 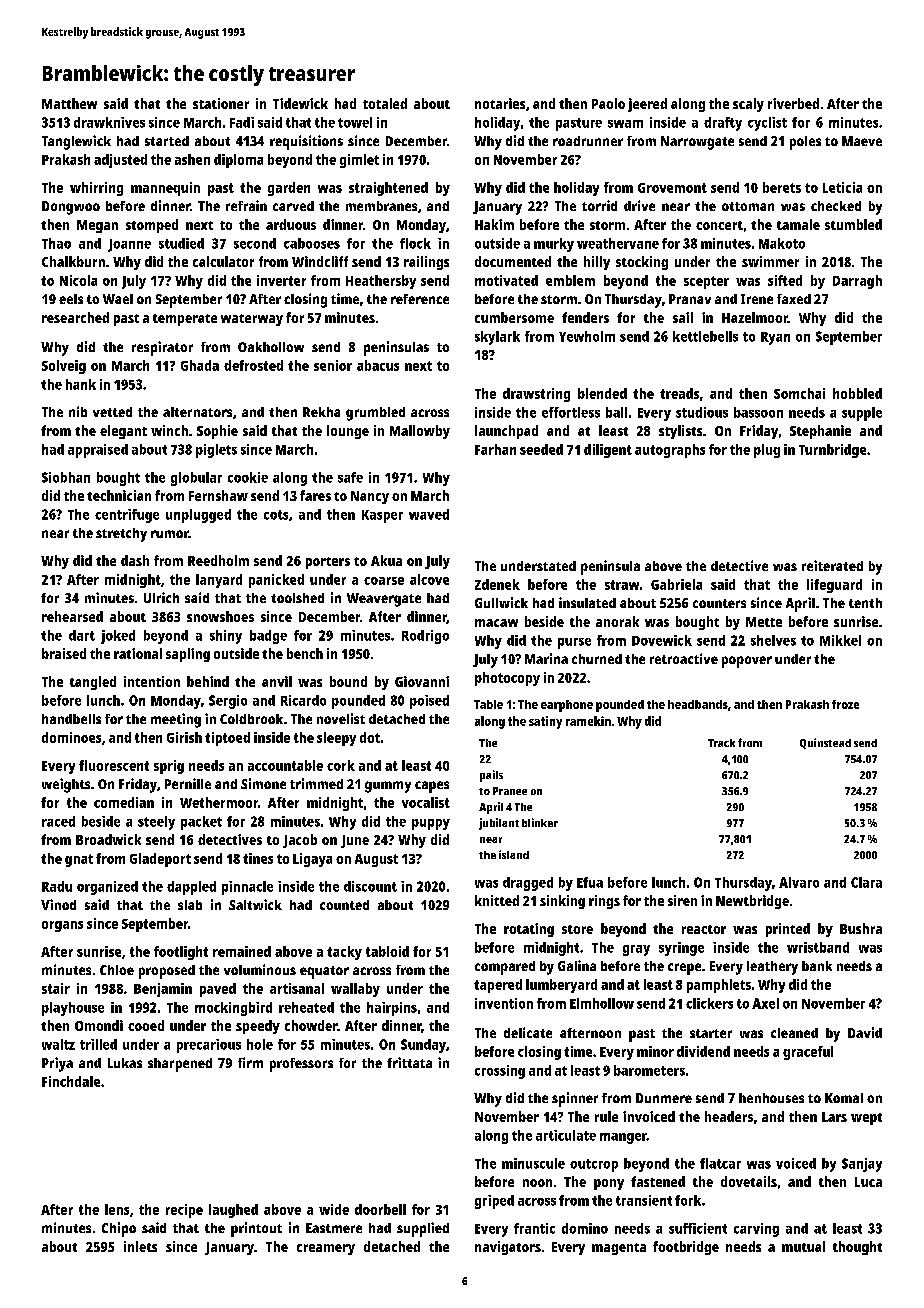 I want to click on lens, so click(x=117, y=1209).
